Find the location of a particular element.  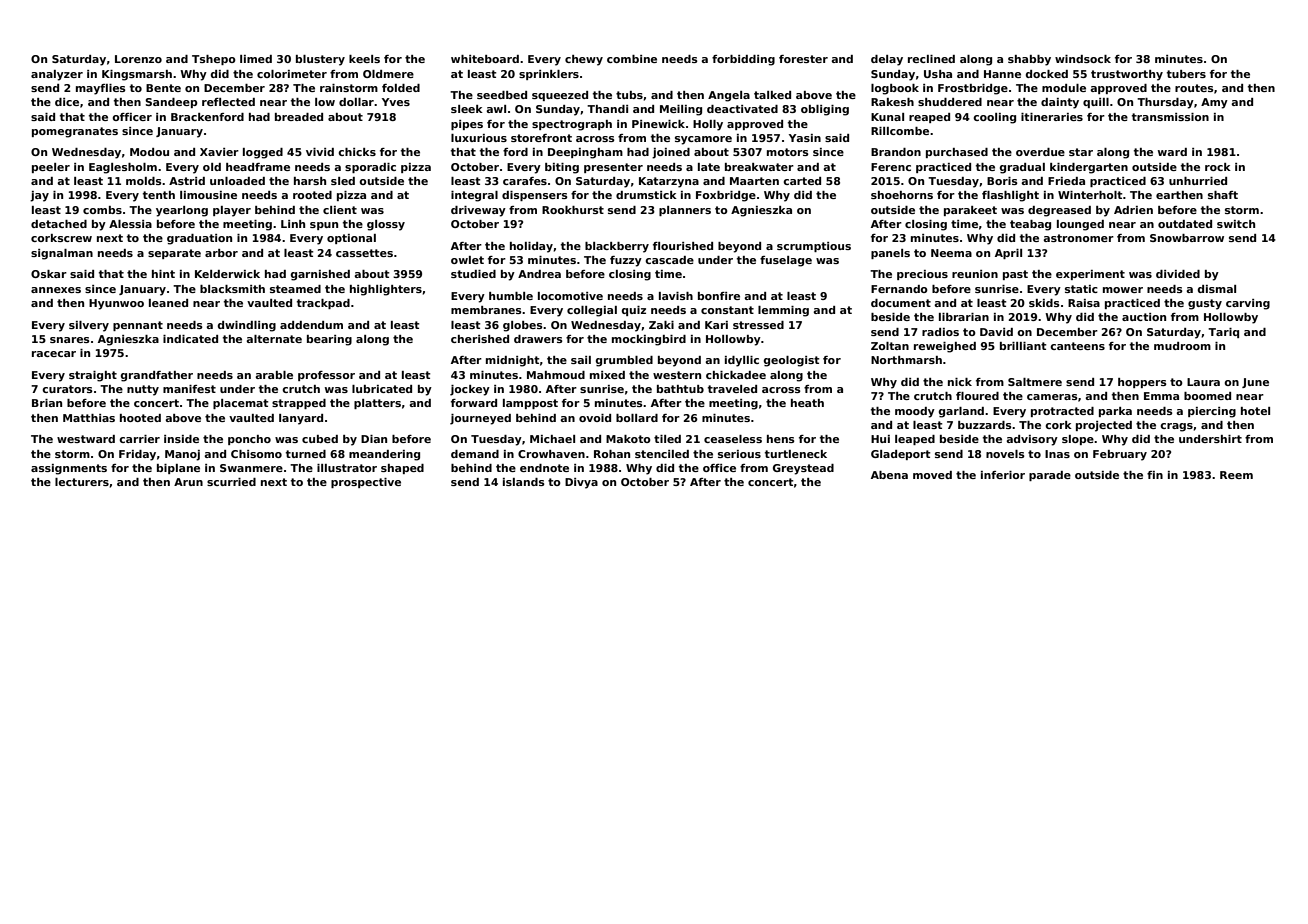

kindergarten is located at coordinates (1089, 168).
